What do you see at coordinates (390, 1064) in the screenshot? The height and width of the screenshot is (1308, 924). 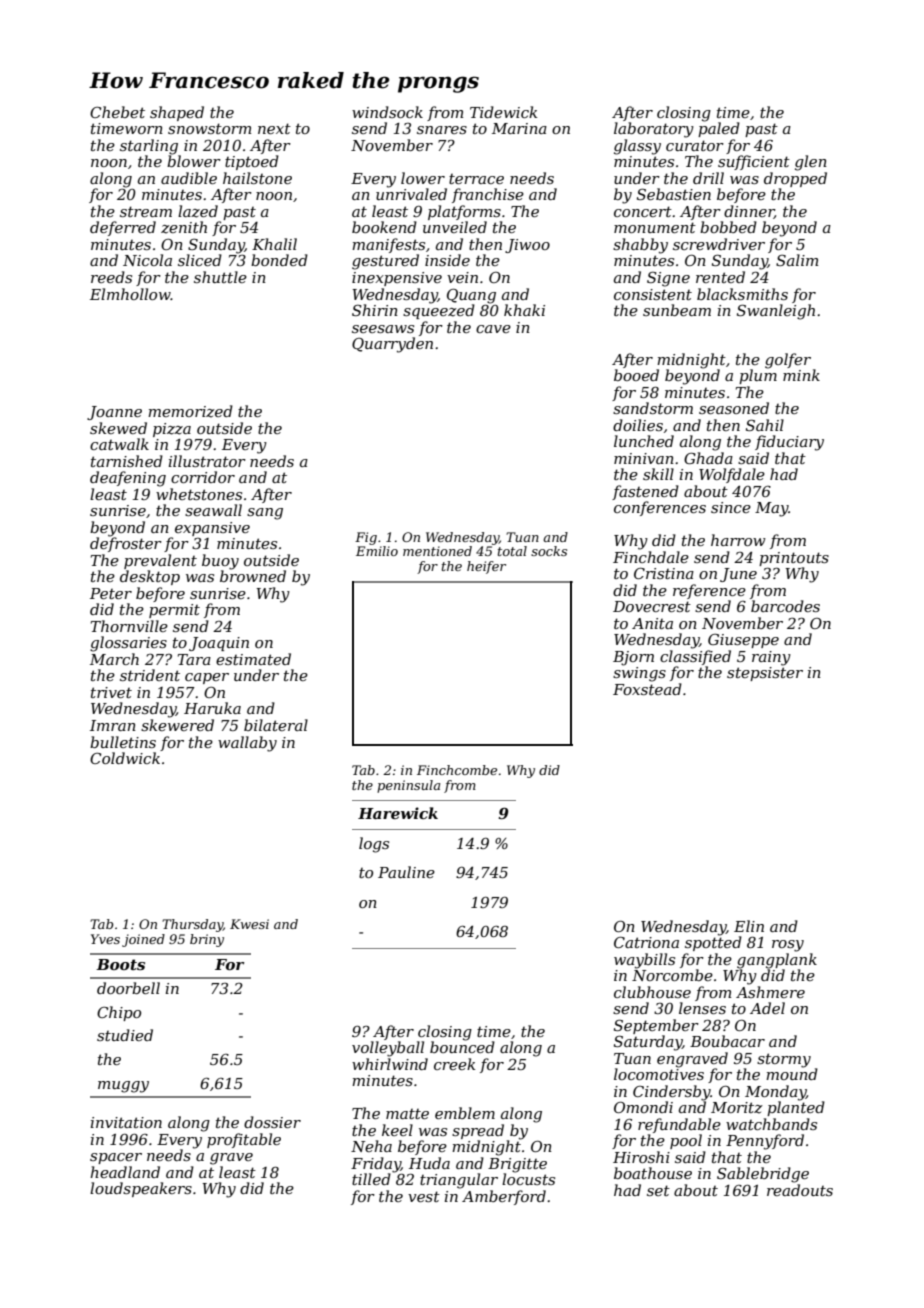 I see `whirlwind` at bounding box center [390, 1064].
